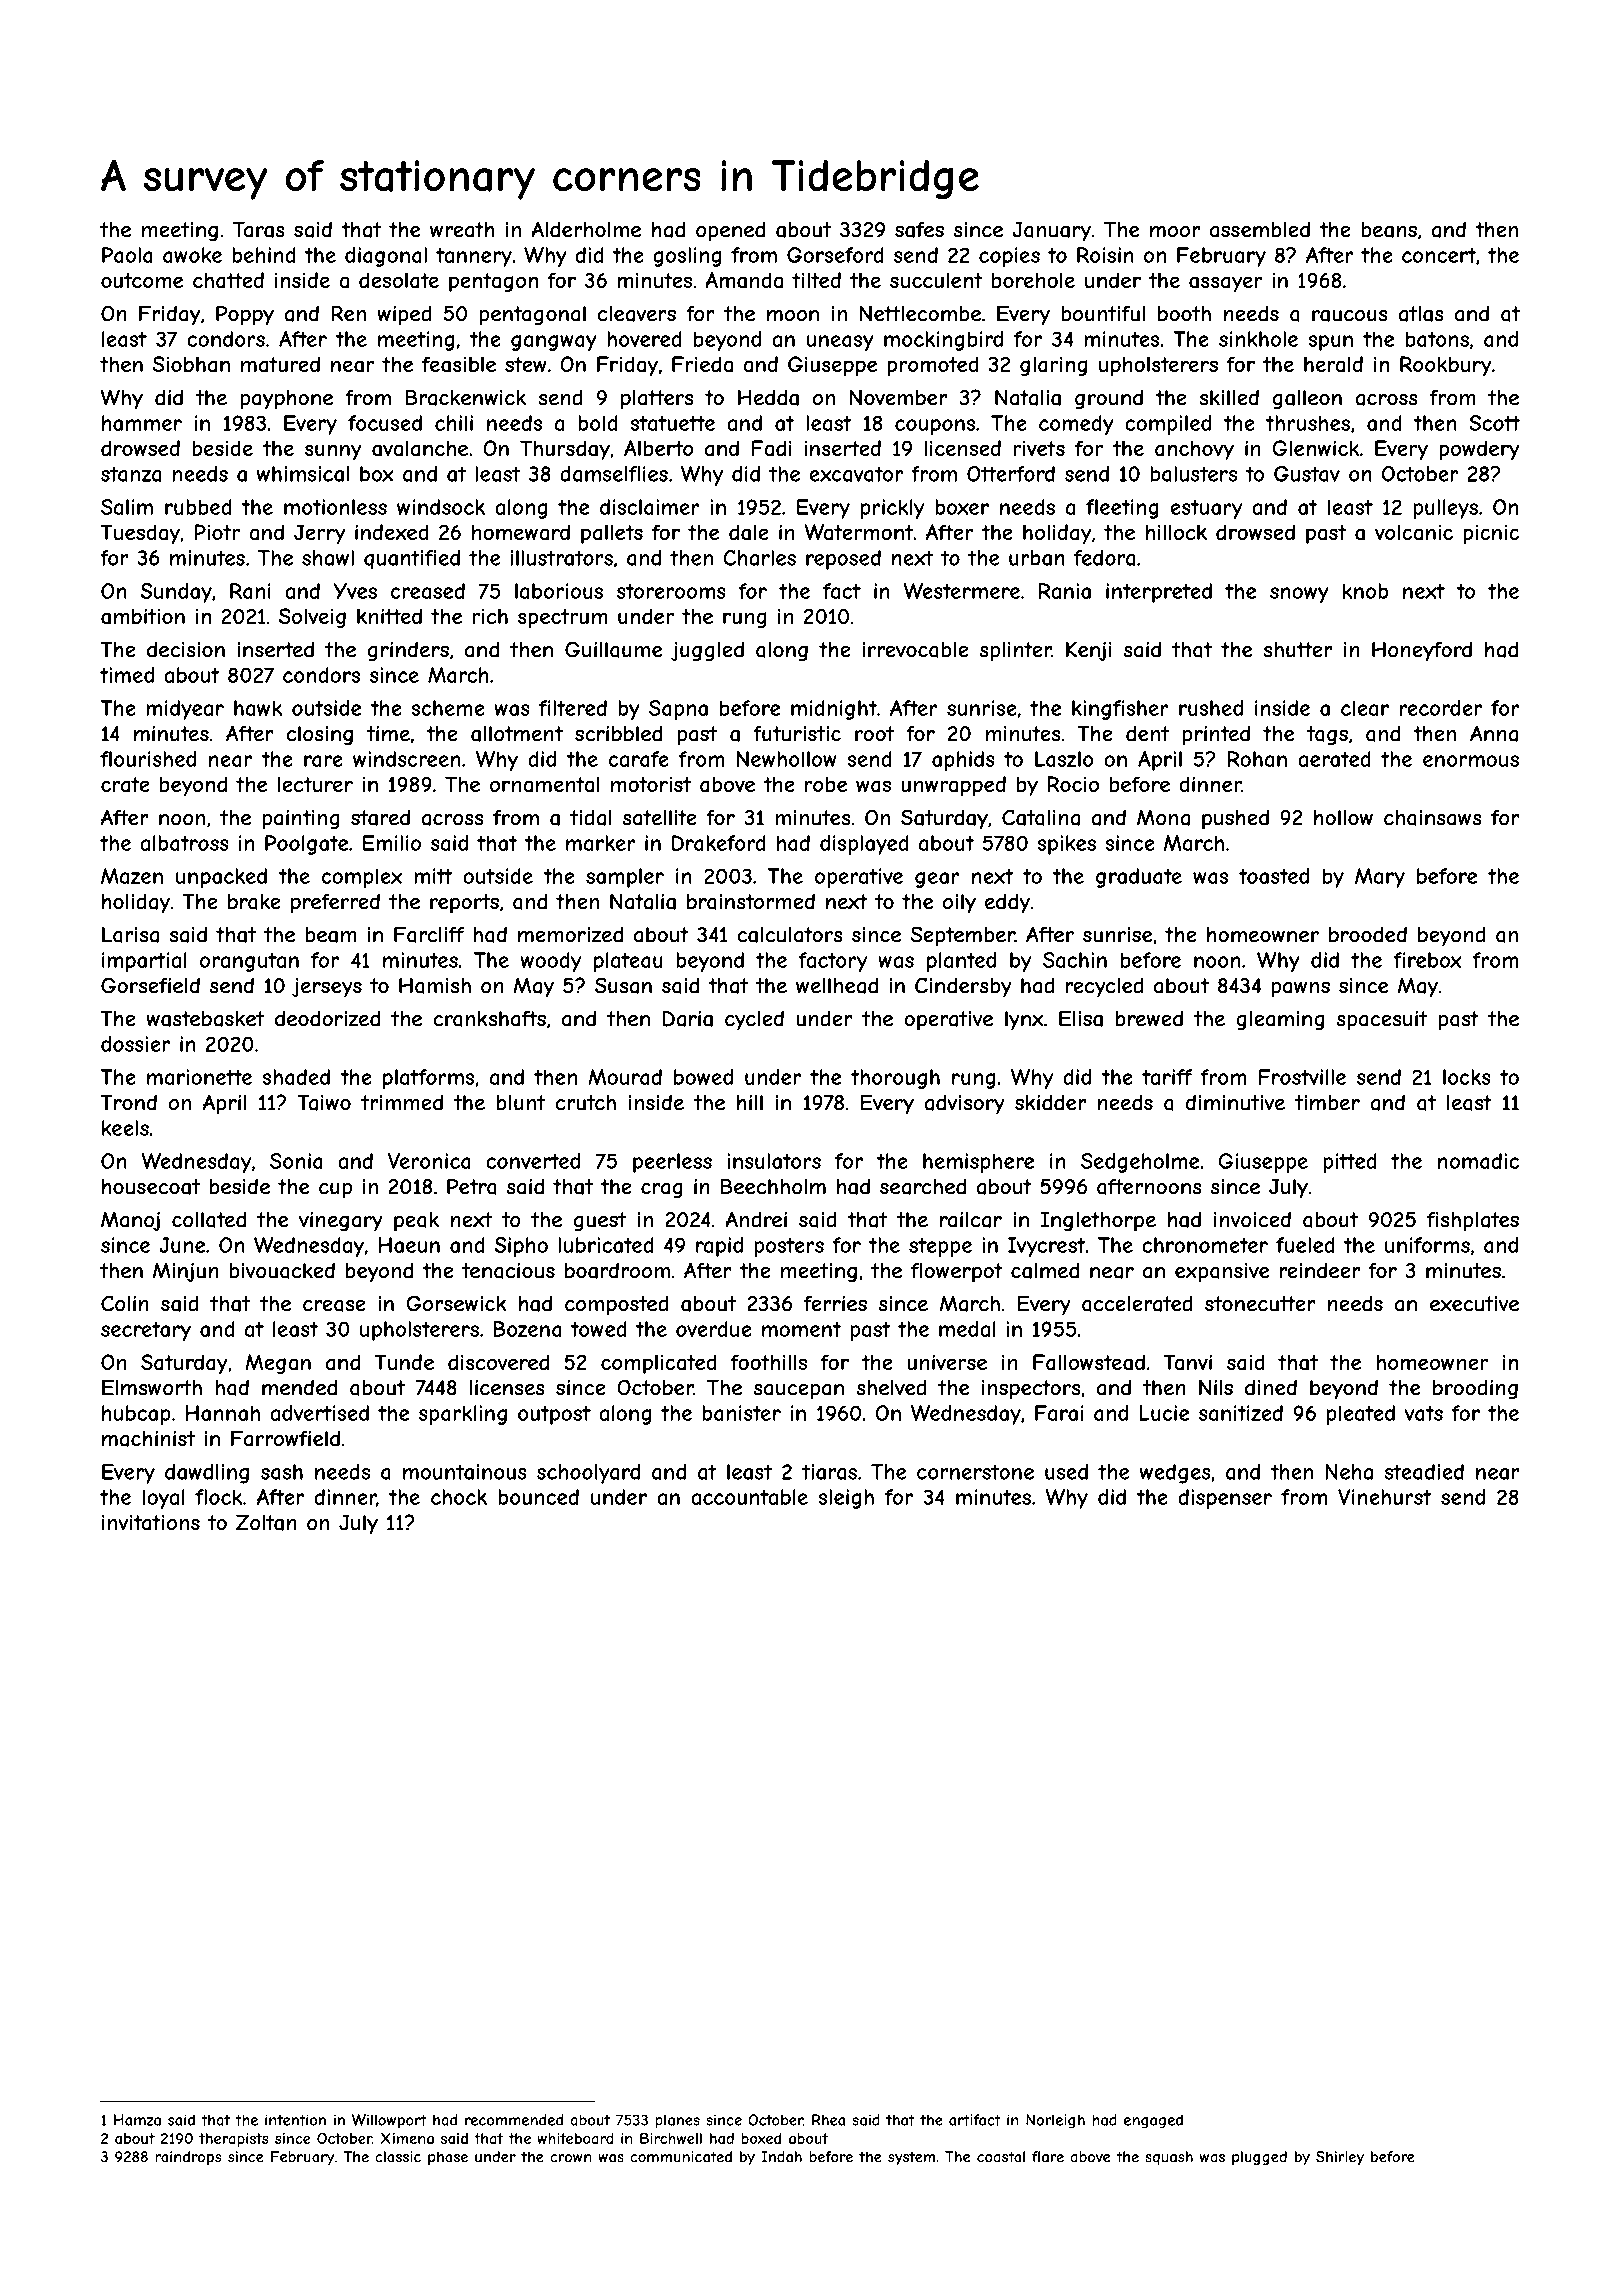  What do you see at coordinates (188, 2158) in the image?
I see `raindrops` at bounding box center [188, 2158].
